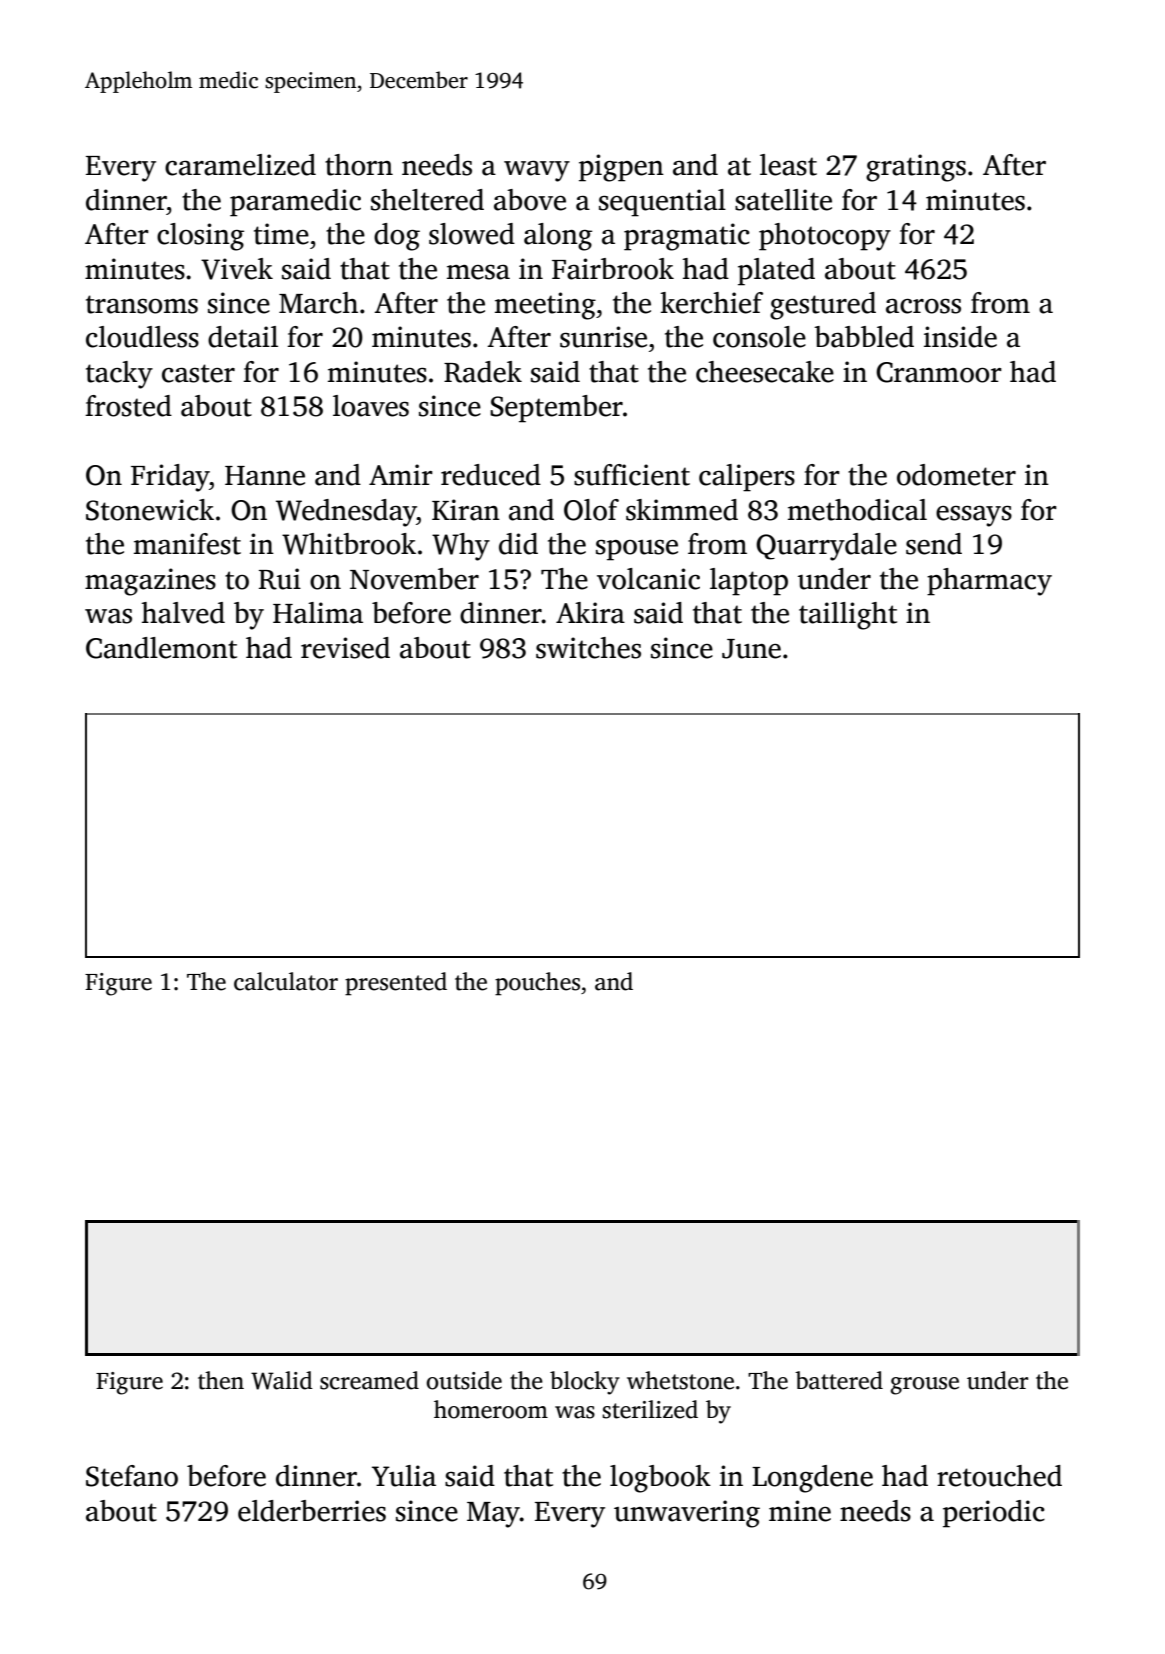 This screenshot has width=1165, height=1654. What do you see at coordinates (925, 1386) in the screenshot?
I see `grouse` at bounding box center [925, 1386].
